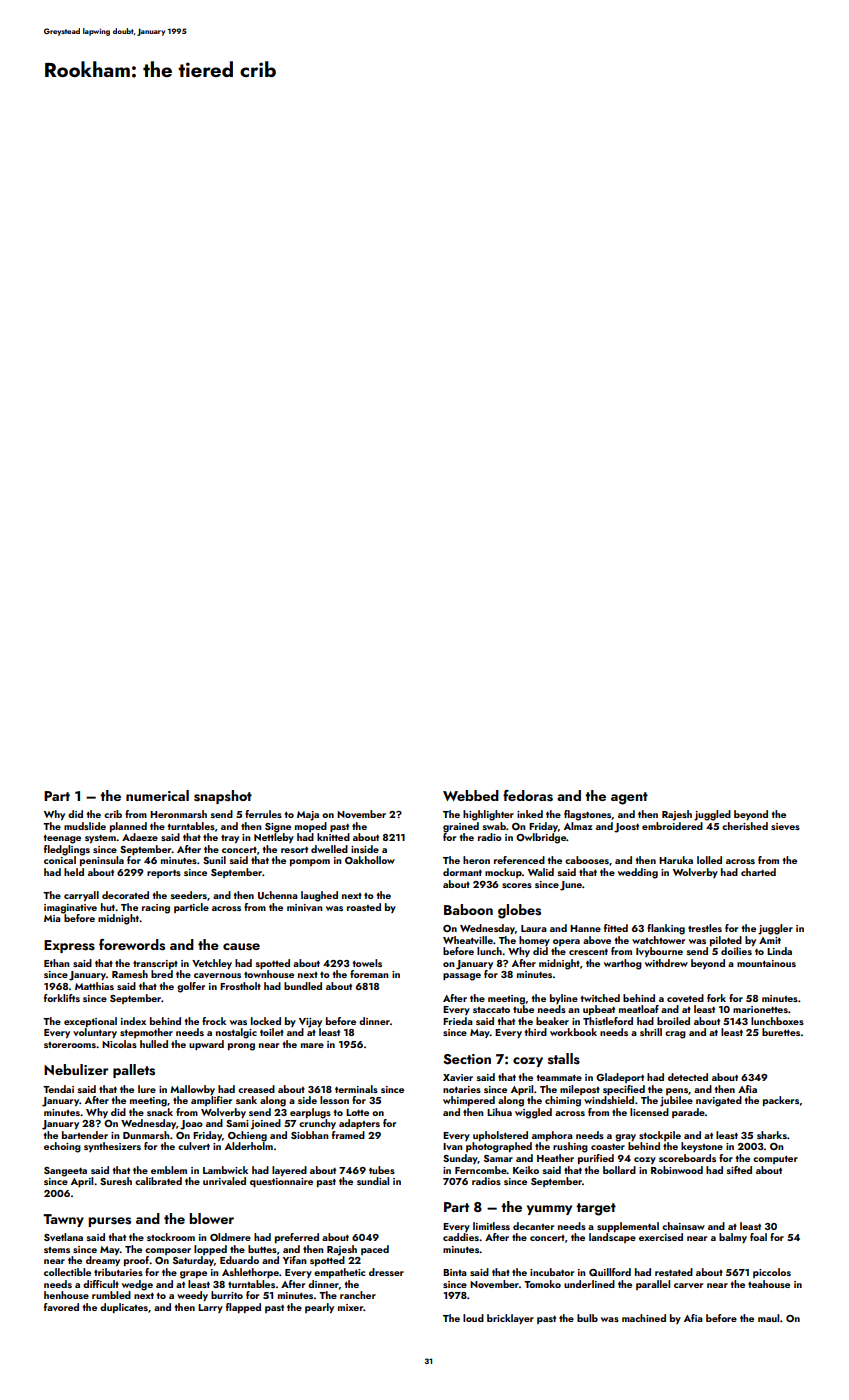 The image size is (849, 1400). What do you see at coordinates (157, 795) in the screenshot?
I see `numerical` at bounding box center [157, 795].
